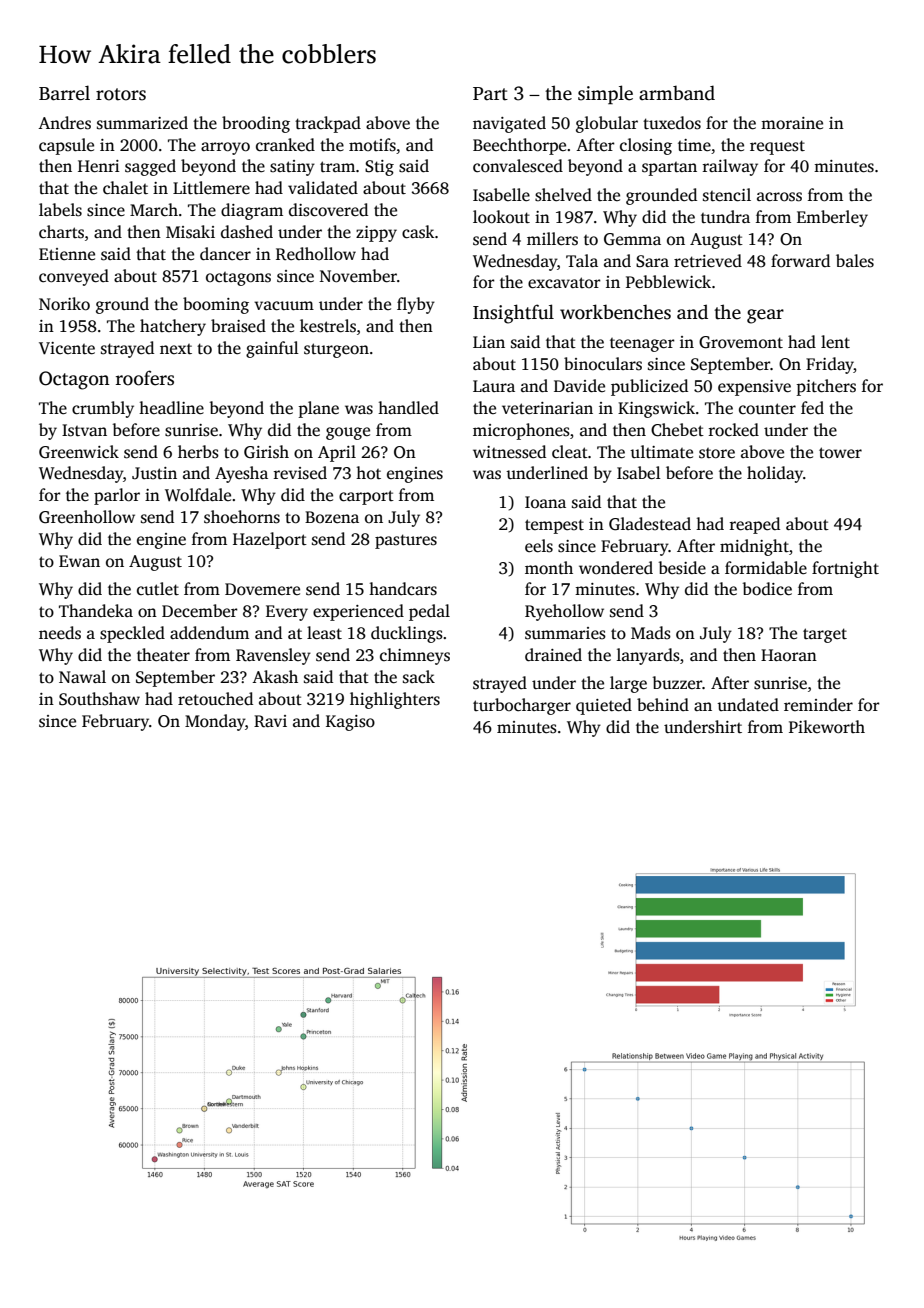  What do you see at coordinates (605, 95) in the image?
I see `simple` at bounding box center [605, 95].
